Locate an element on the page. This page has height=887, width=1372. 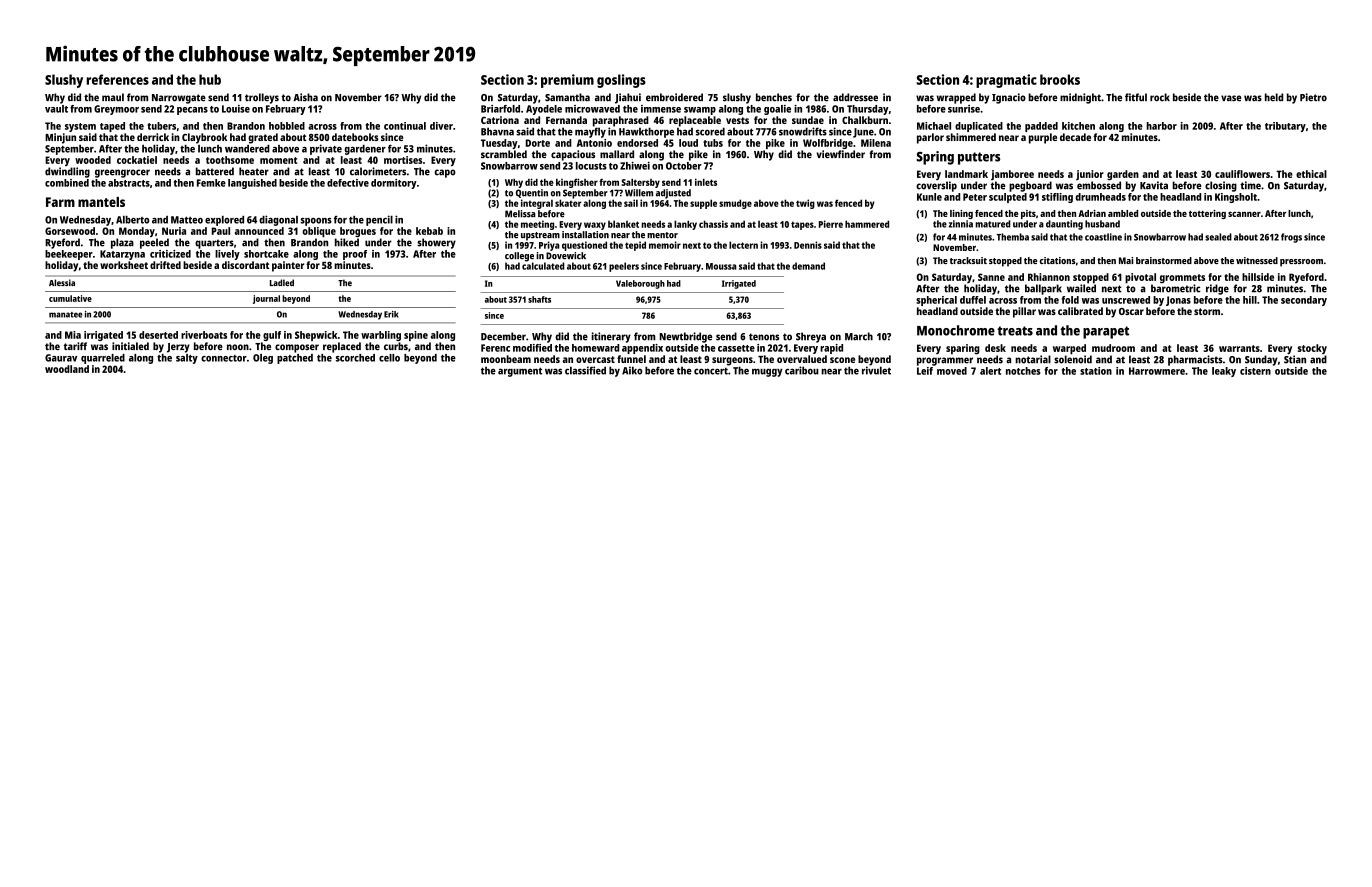
diagonal is located at coordinates (278, 220).
